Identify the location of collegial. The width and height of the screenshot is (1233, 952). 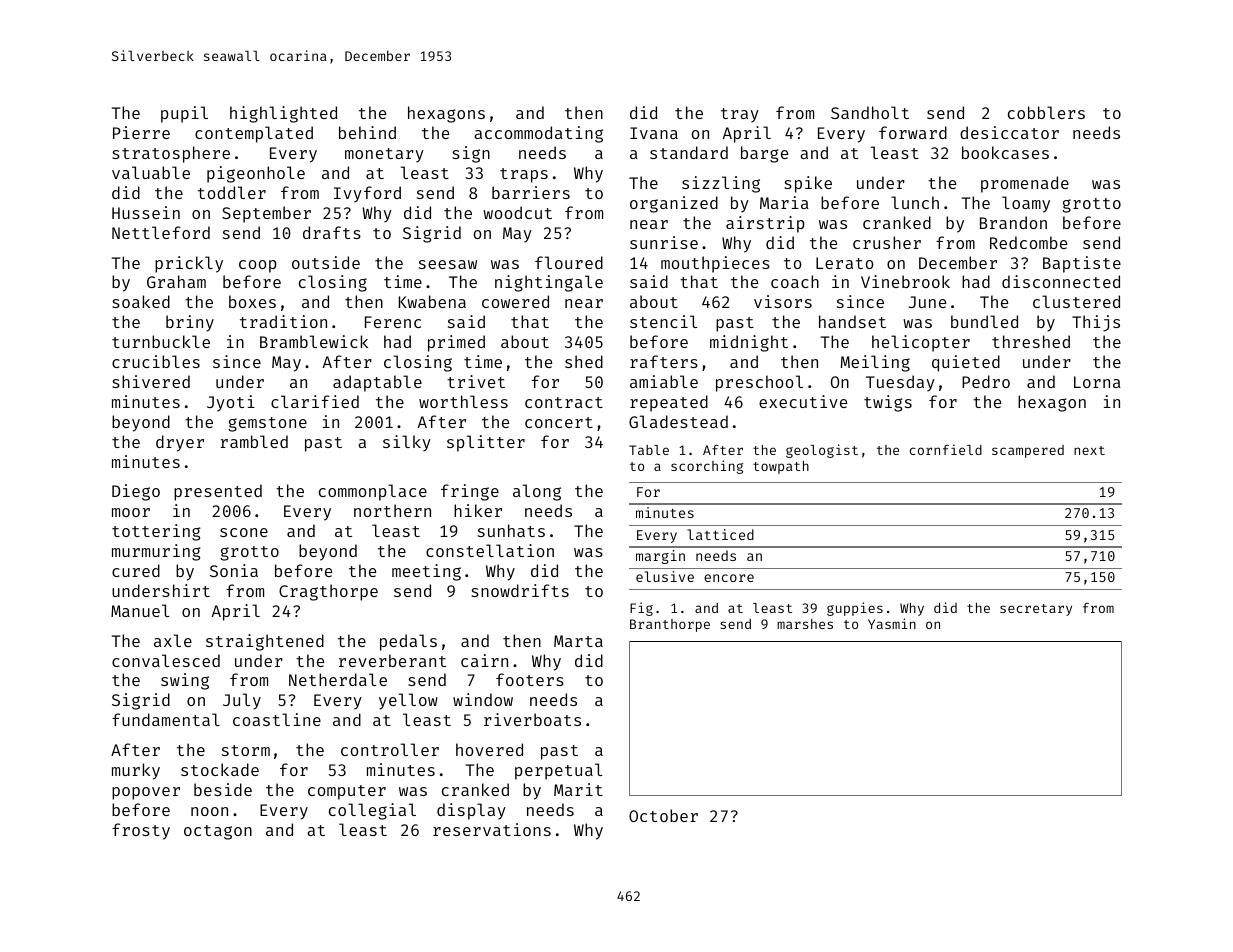
(372, 811).
